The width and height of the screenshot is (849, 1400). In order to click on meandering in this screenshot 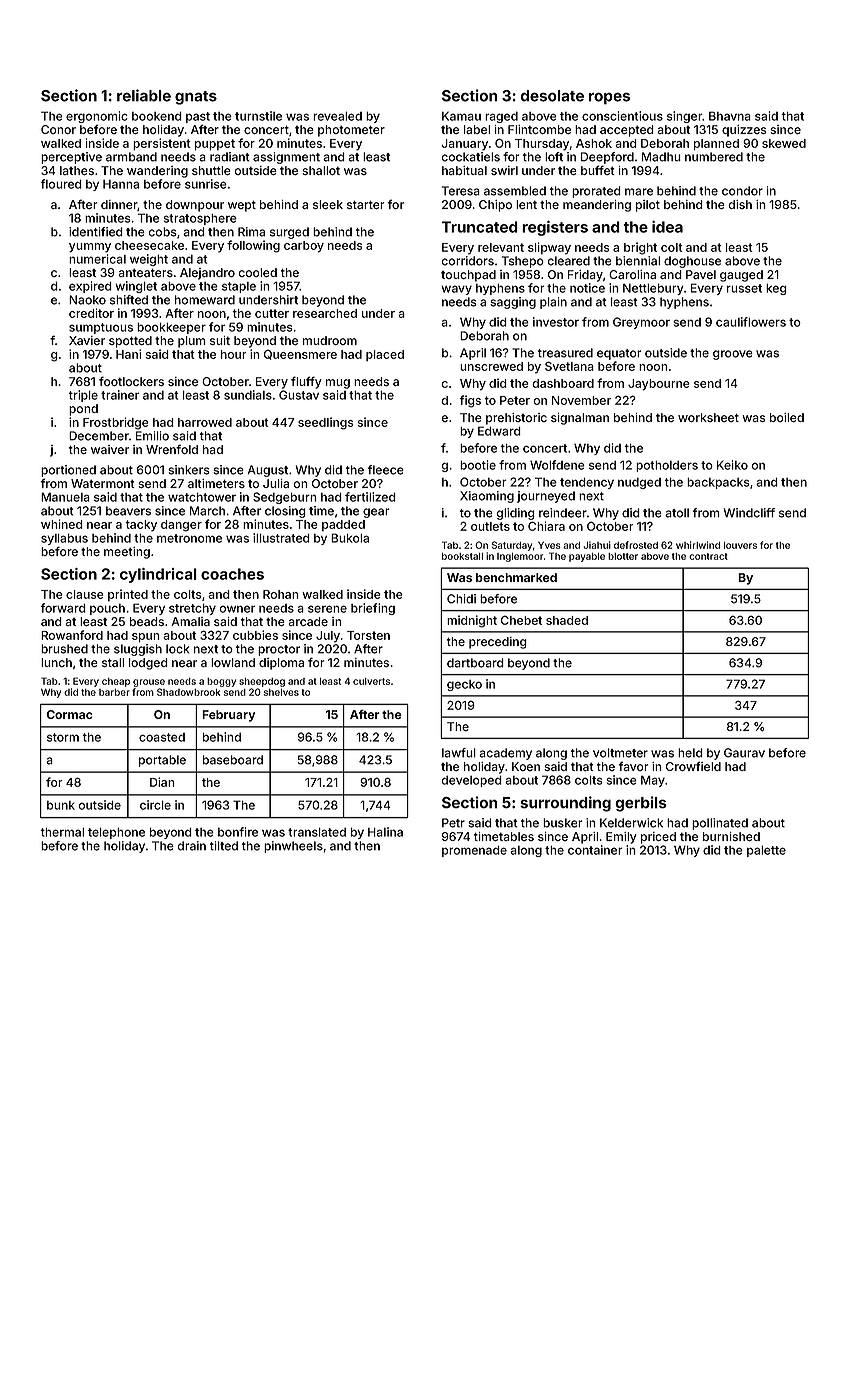, I will do `click(597, 206)`.
